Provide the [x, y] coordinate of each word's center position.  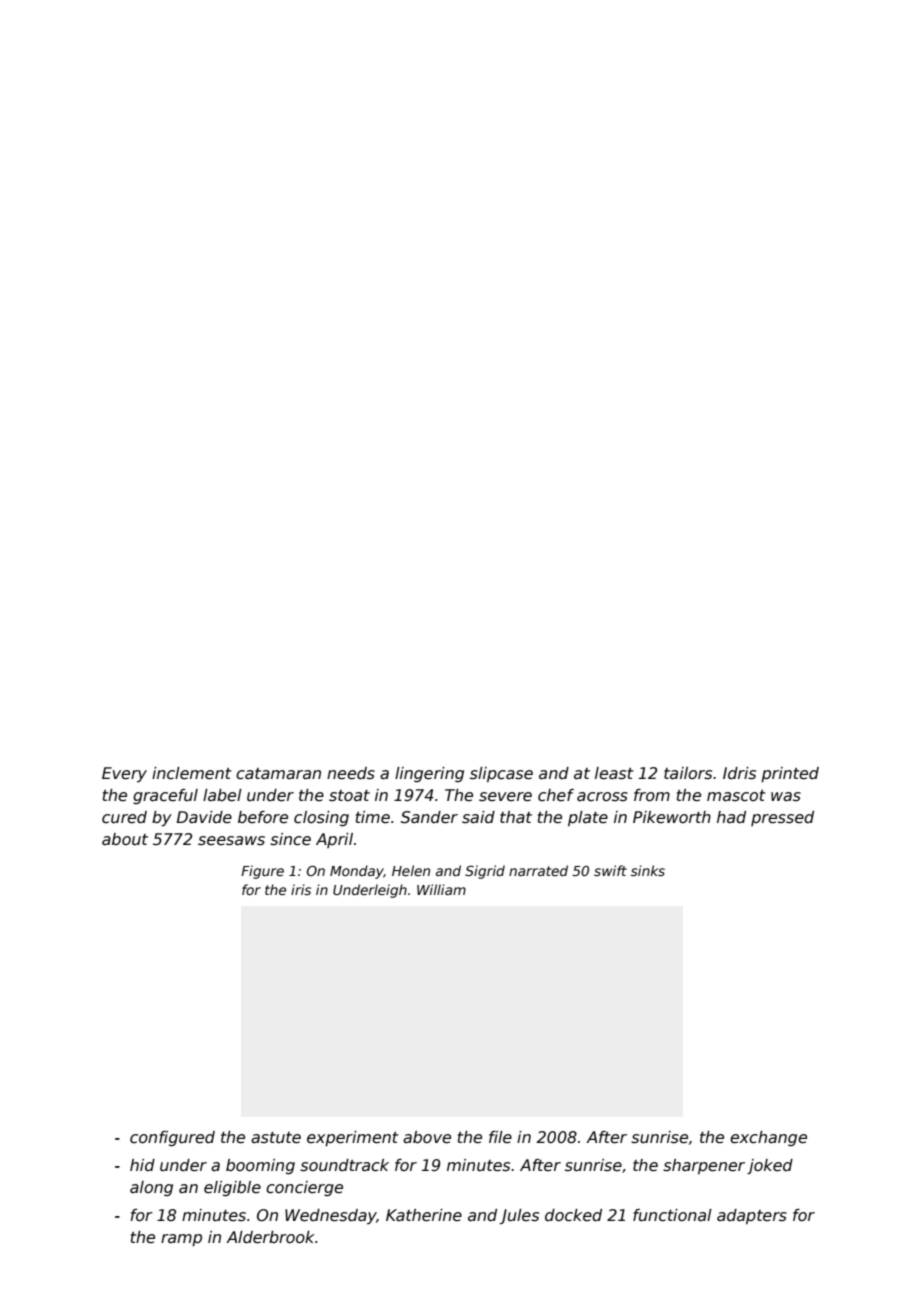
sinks [648, 870]
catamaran [278, 773]
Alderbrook [270, 1237]
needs [351, 773]
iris [301, 889]
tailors [688, 773]
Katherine [424, 1215]
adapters [752, 1216]
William [441, 889]
